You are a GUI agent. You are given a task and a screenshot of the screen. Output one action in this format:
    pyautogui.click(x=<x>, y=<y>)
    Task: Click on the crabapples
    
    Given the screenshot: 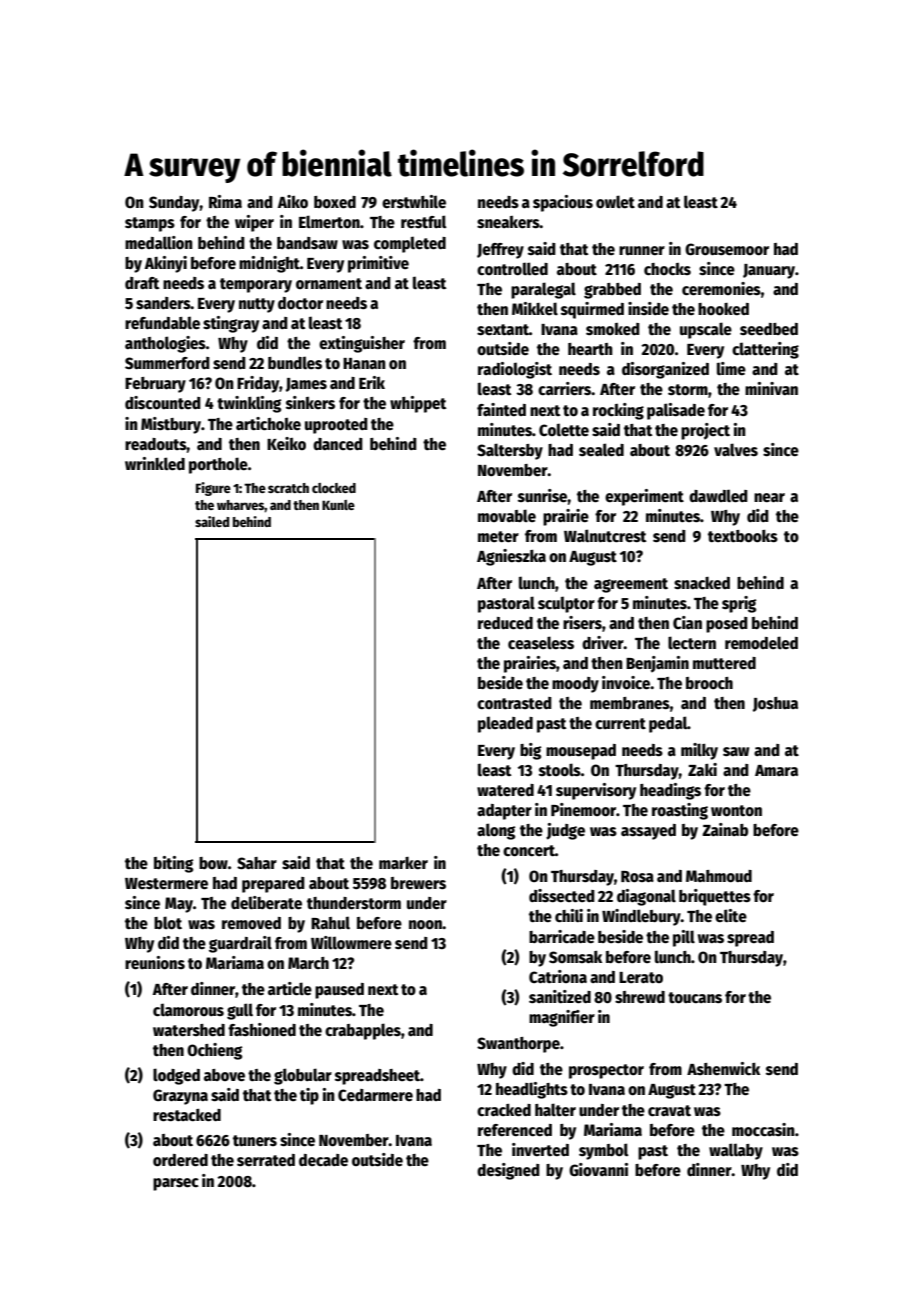 What is the action you would take?
    pyautogui.click(x=363, y=1031)
